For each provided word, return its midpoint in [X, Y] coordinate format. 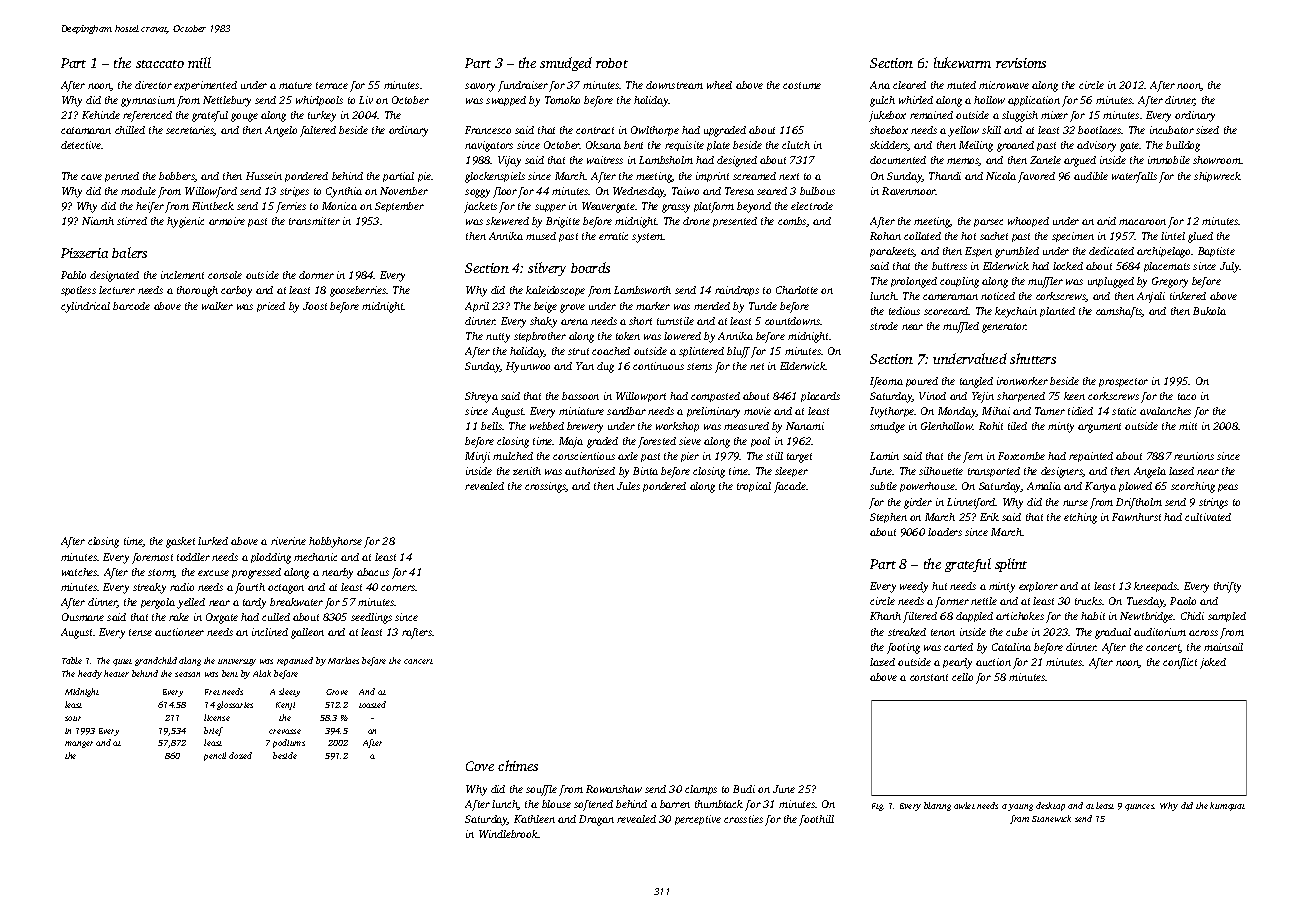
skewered [507, 221]
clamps [701, 790]
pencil [215, 756]
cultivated [1208, 517]
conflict [1180, 663]
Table [72, 660]
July [1230, 267]
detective [81, 145]
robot [612, 63]
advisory [1096, 146]
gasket [180, 542]
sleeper [791, 472]
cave [91, 177]
